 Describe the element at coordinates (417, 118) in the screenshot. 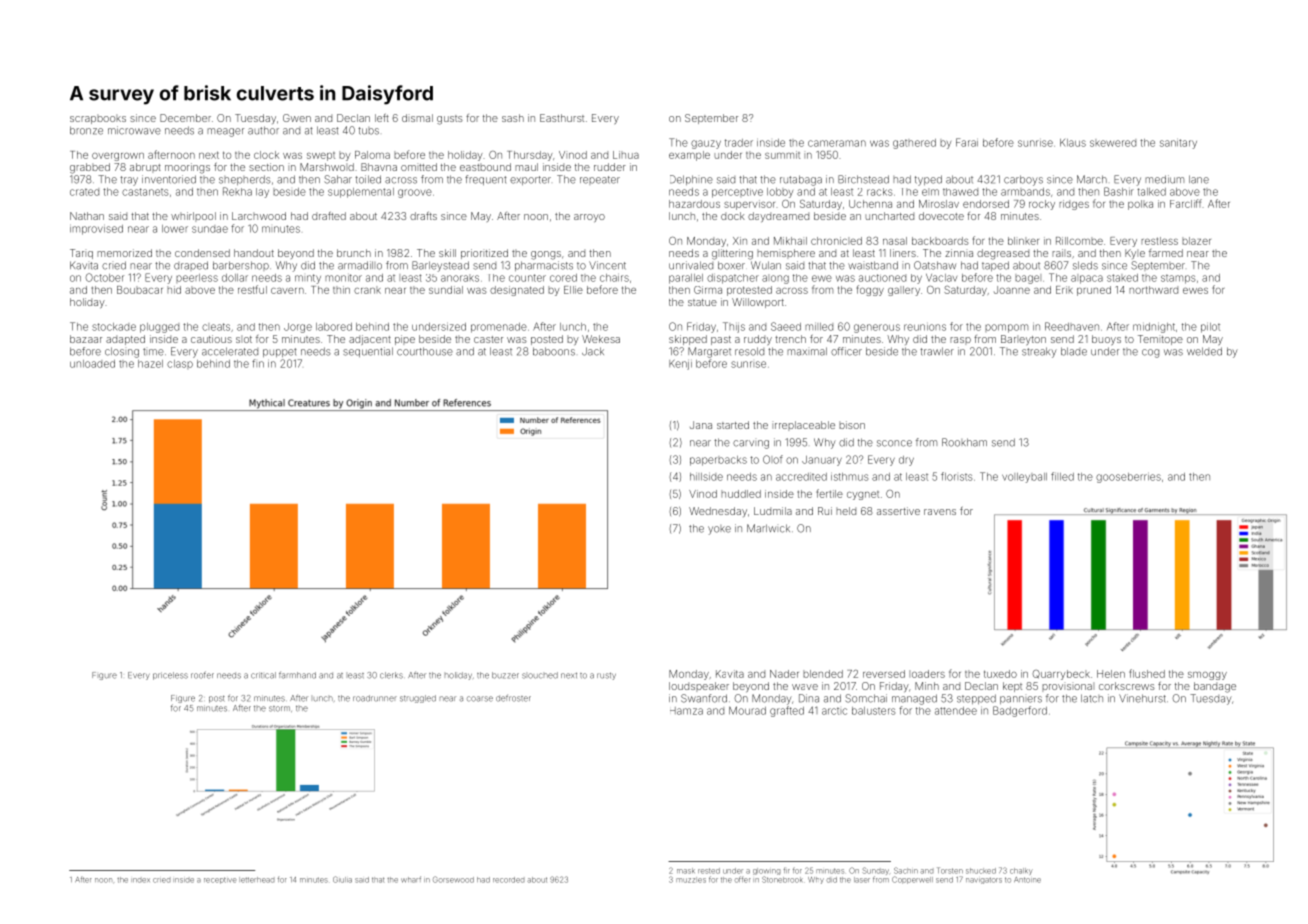

I see `dismal` at that location.
